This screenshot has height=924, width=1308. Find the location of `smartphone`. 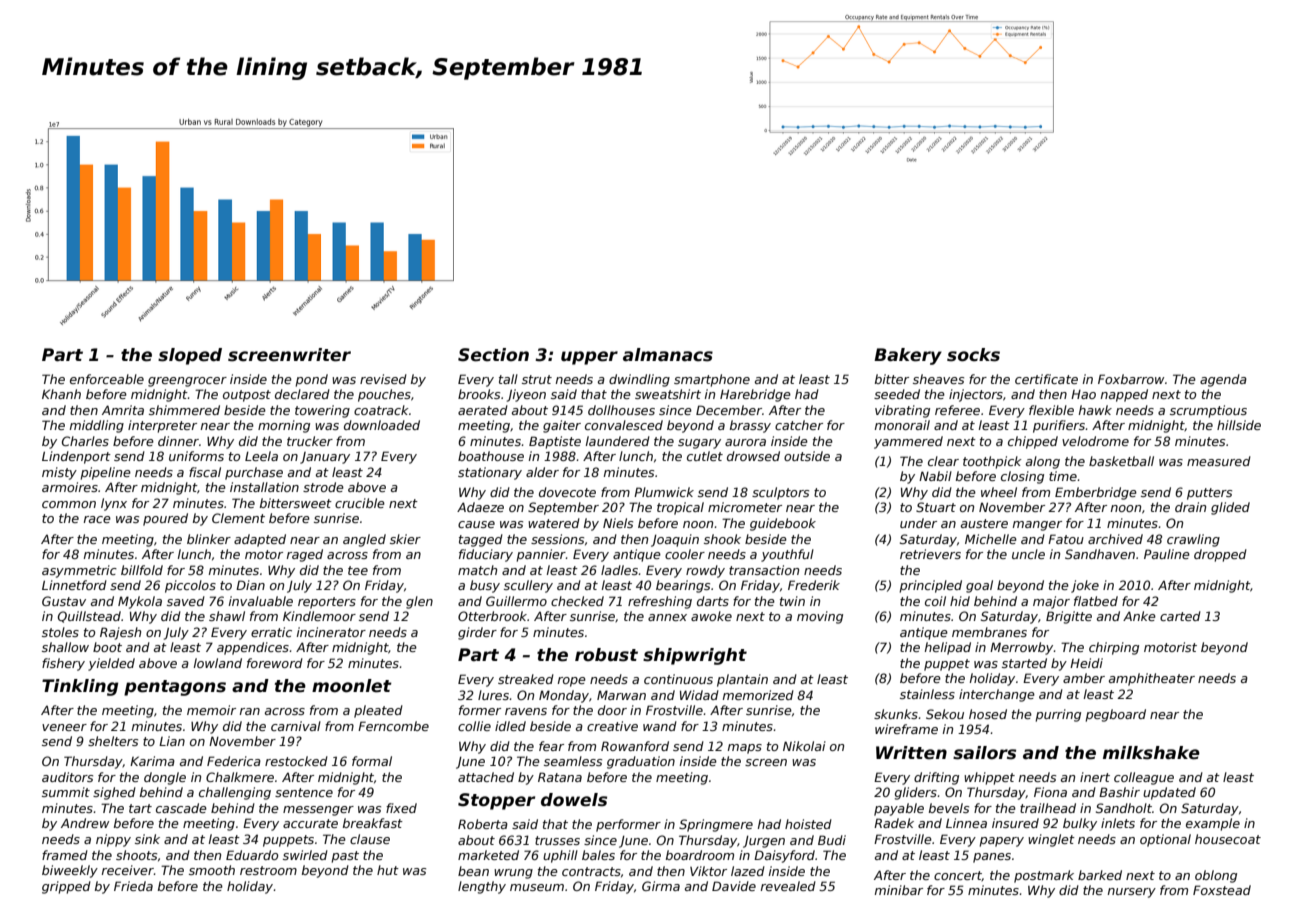

smartphone is located at coordinates (712, 380).
